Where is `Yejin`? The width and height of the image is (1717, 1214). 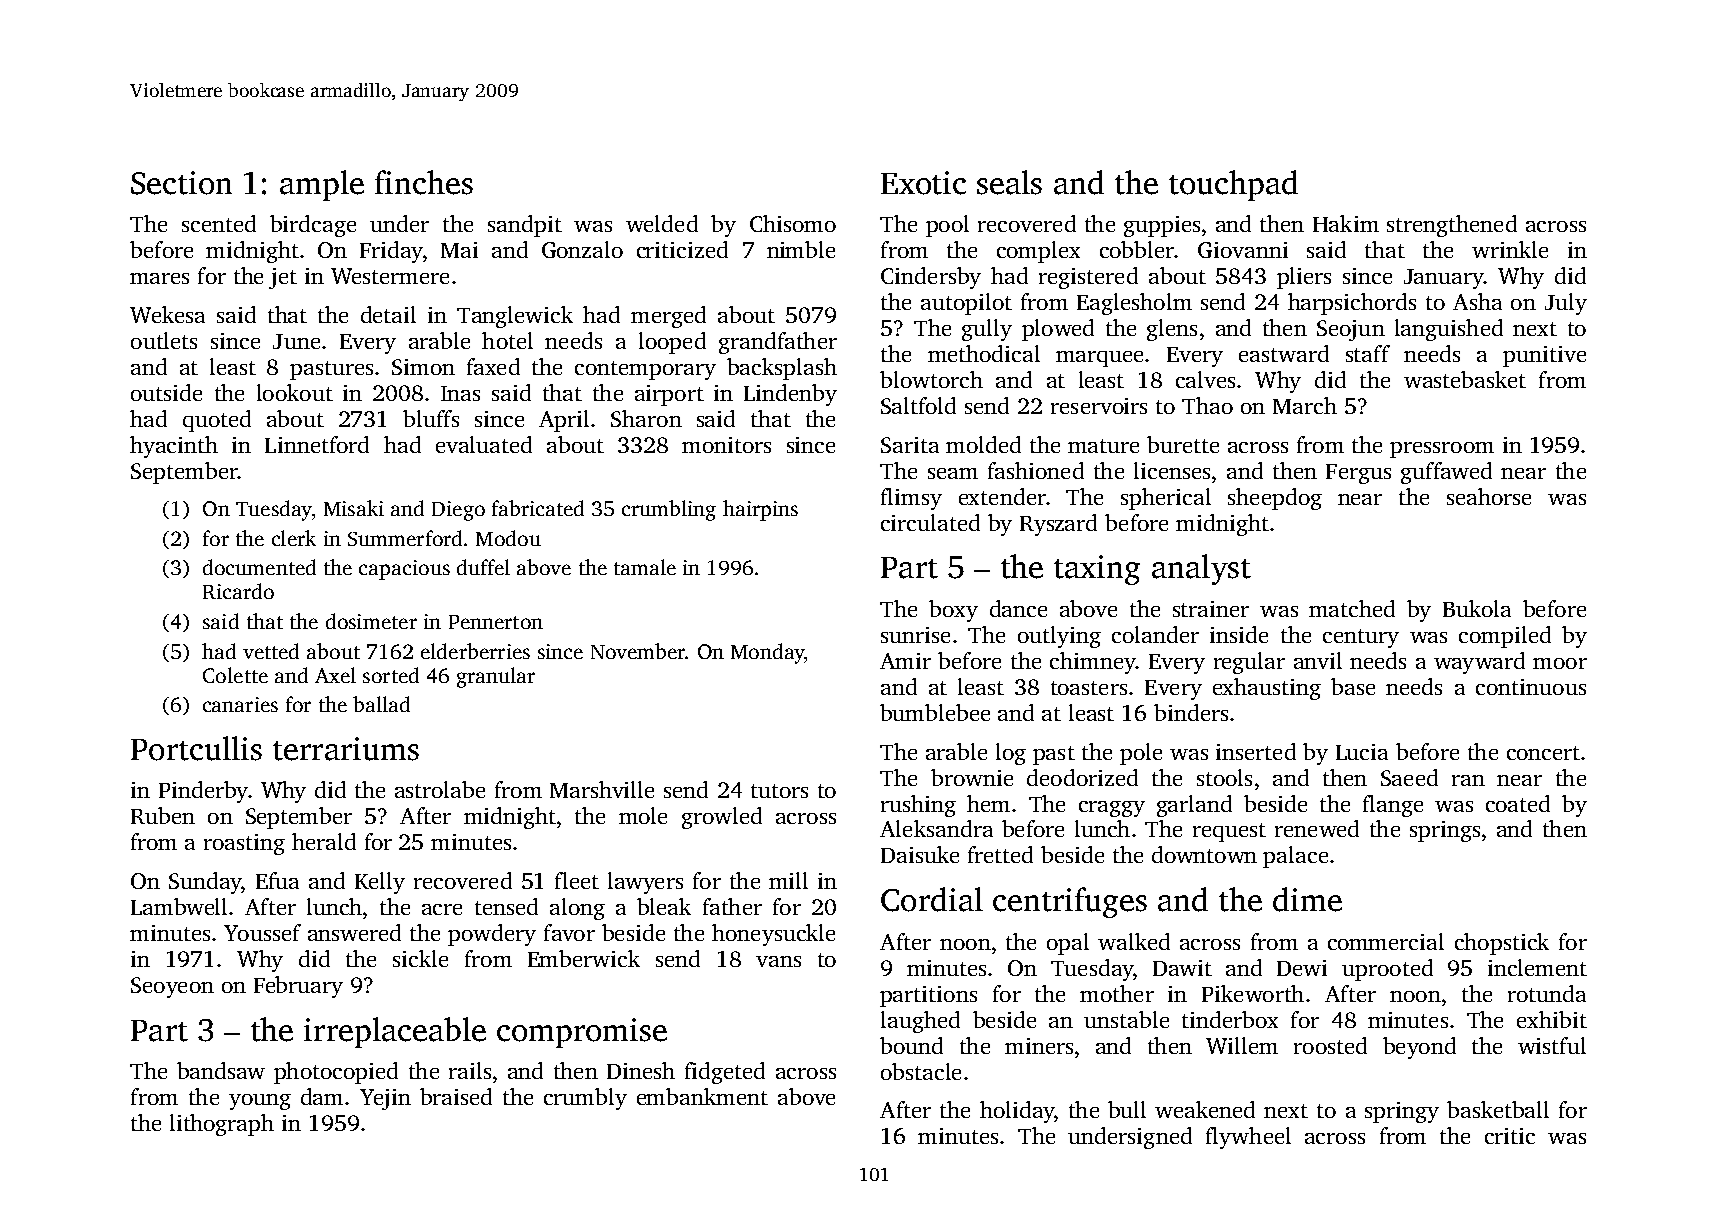
Yejin is located at coordinates (385, 1099).
